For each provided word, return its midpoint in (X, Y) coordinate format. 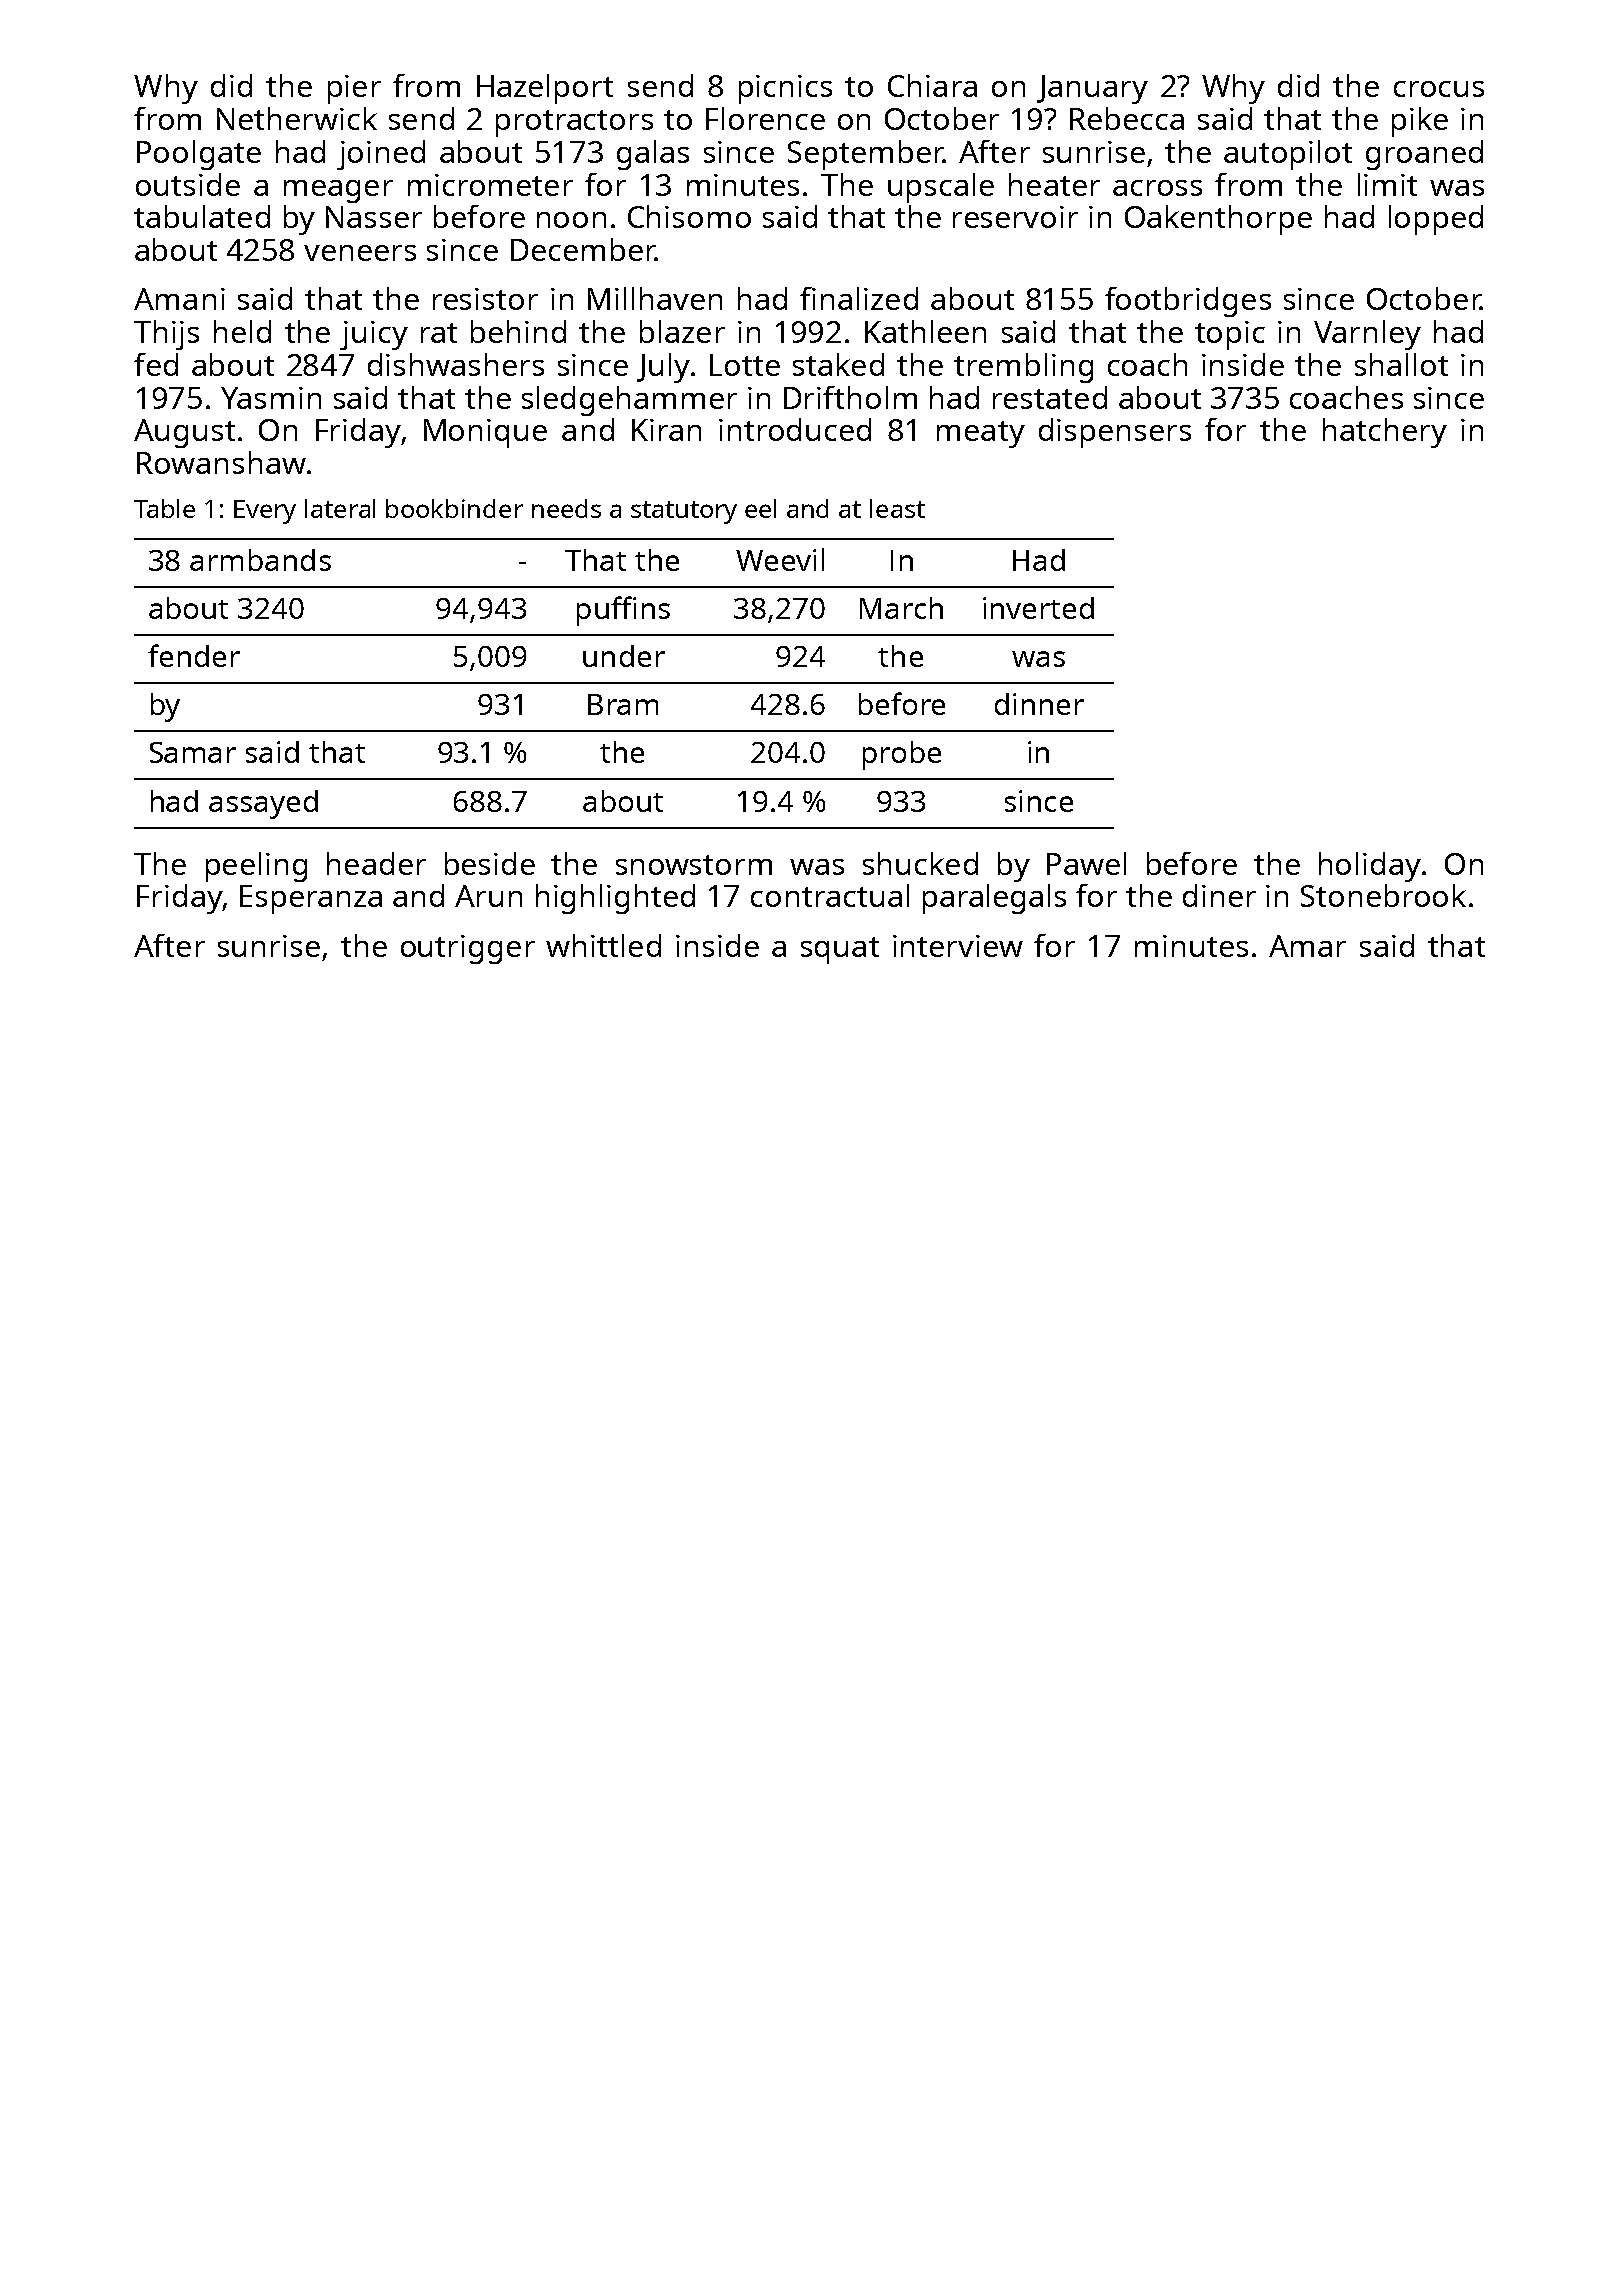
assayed (263, 804)
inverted (1038, 608)
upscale (941, 188)
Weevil (780, 559)
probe (902, 755)
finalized (859, 298)
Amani (179, 299)
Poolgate (199, 155)
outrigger (468, 949)
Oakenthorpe (1218, 220)
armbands (260, 560)
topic (1230, 335)
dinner (1039, 704)
